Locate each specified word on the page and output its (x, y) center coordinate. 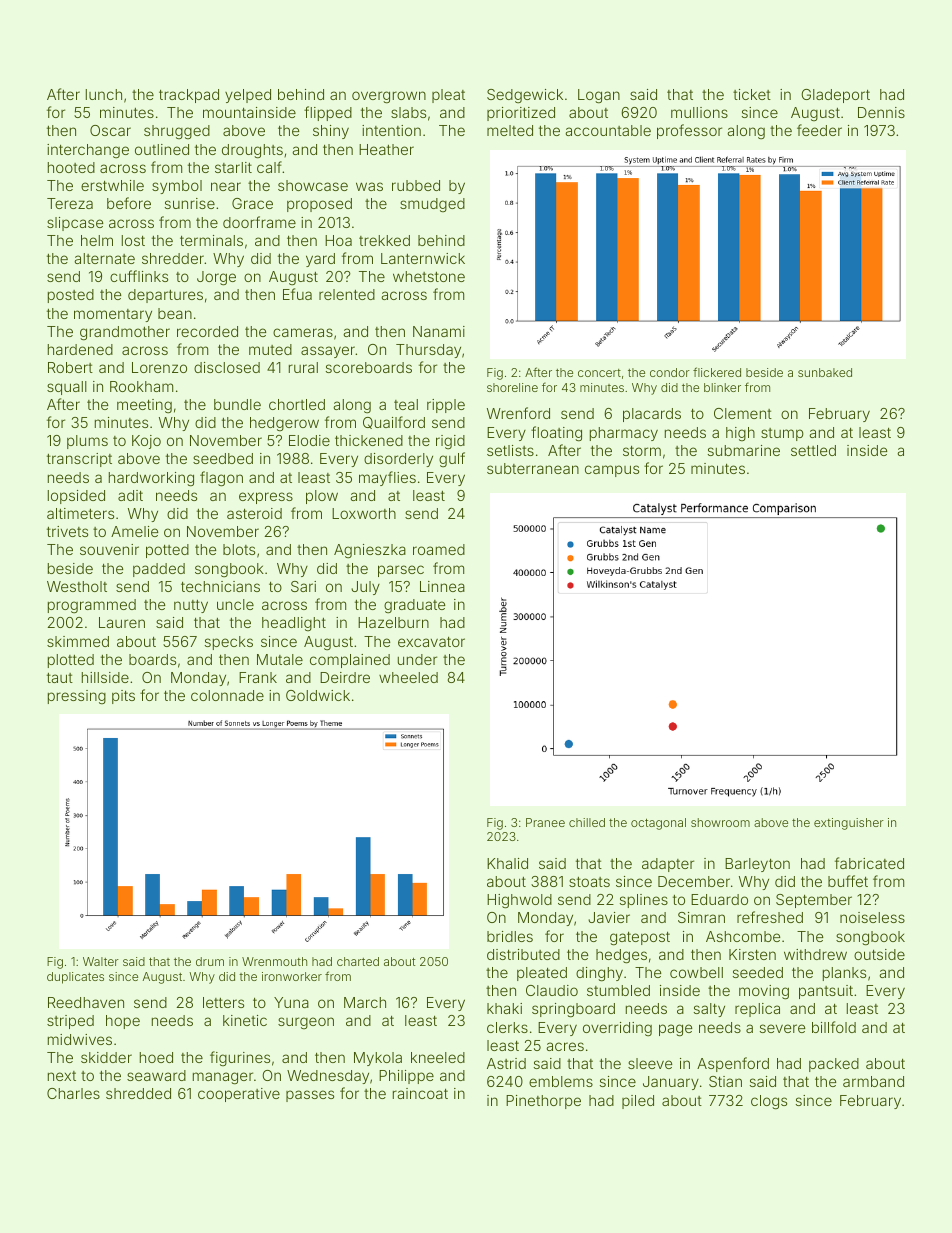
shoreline (512, 387)
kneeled (438, 1057)
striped (70, 1022)
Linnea (442, 586)
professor (689, 131)
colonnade (227, 695)
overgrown (389, 97)
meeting (144, 406)
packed (834, 1065)
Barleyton (757, 865)
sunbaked (825, 372)
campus (612, 471)
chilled (587, 822)
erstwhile (112, 185)
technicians (220, 586)
